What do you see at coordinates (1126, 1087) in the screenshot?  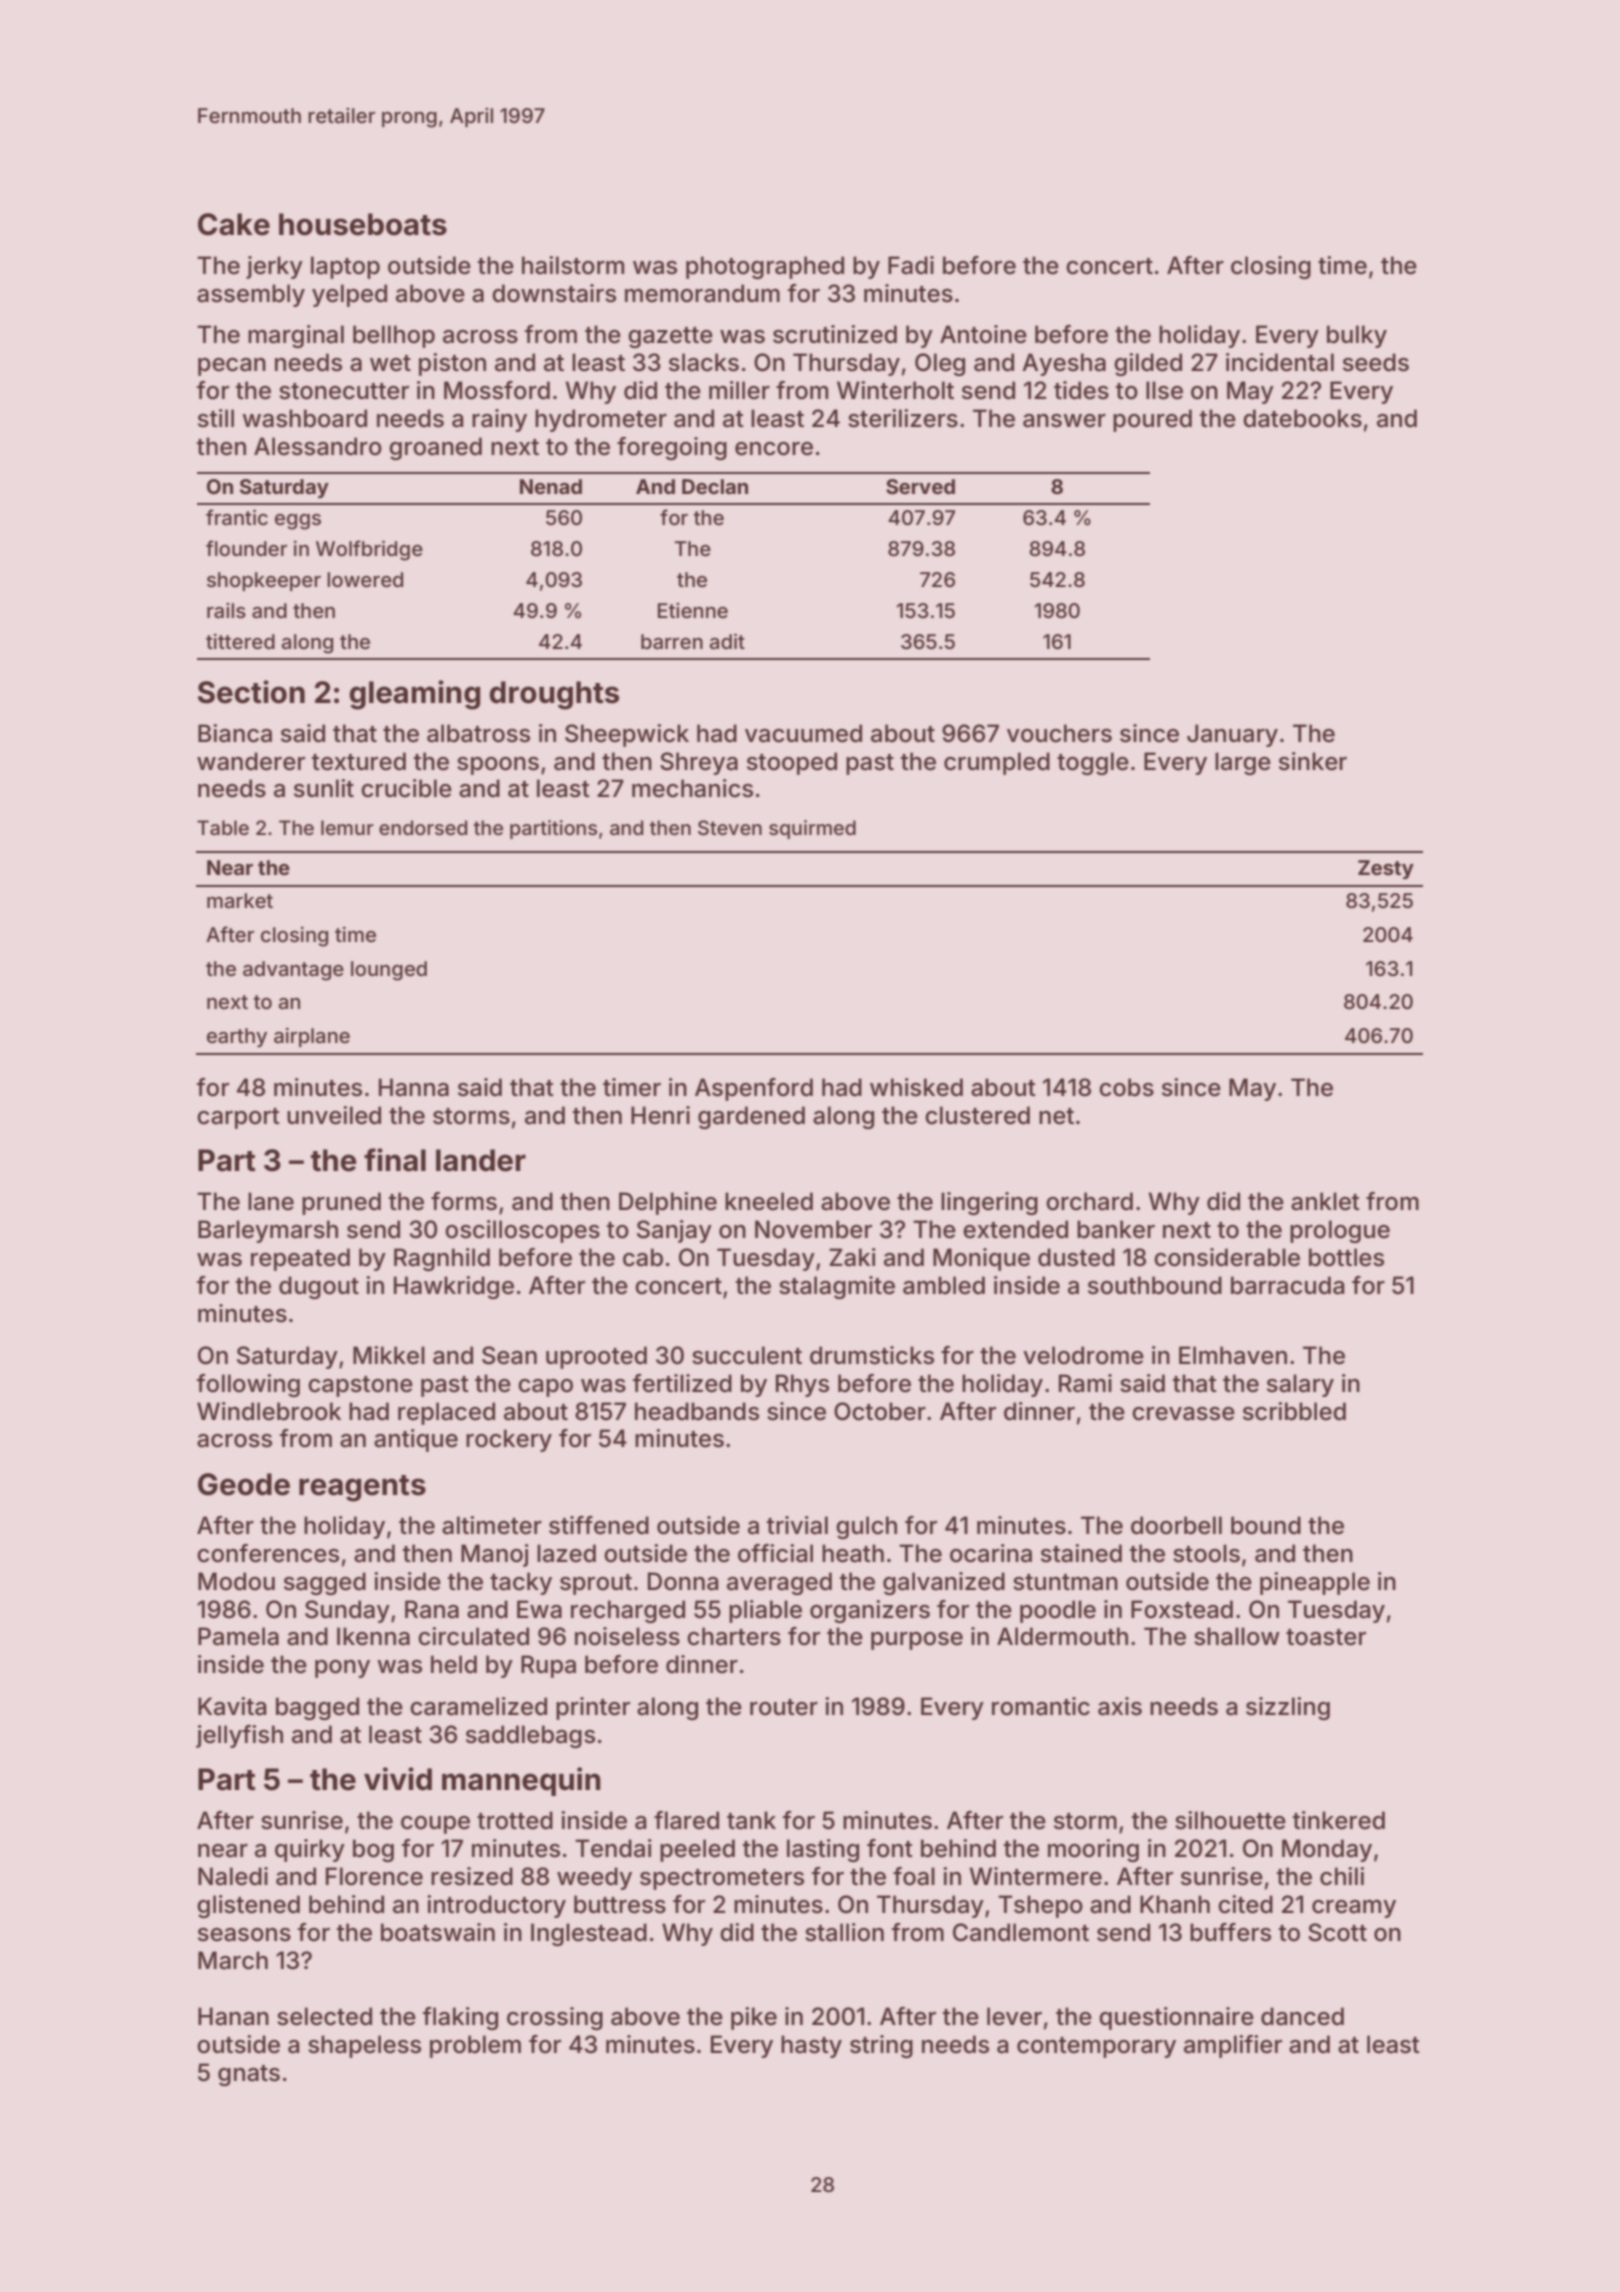 I see `cobs` at bounding box center [1126, 1087].
